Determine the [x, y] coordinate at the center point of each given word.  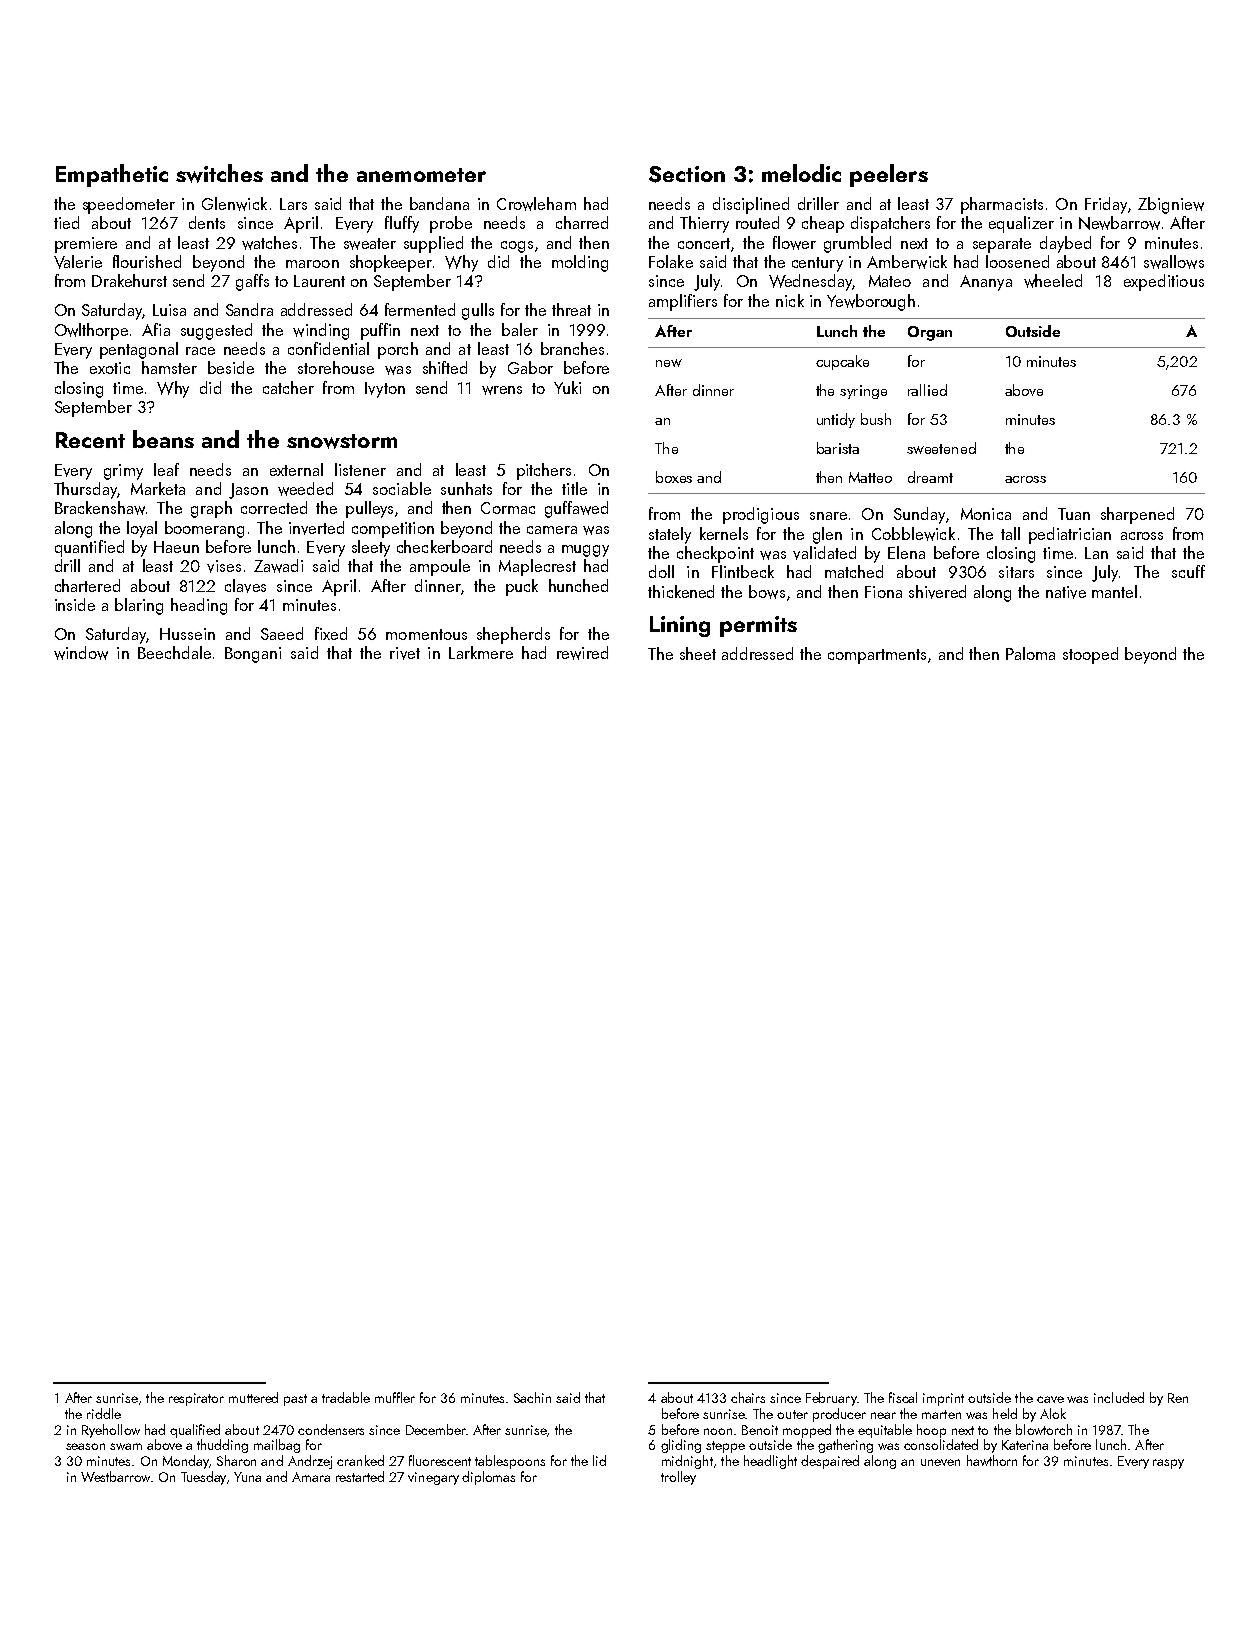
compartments [877, 656]
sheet [698, 653]
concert [704, 243]
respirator [196, 1399]
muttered [253, 1397]
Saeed [282, 633]
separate [1002, 245]
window [81, 653]
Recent [90, 440]
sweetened [941, 448]
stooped [1090, 655]
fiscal [903, 1397]
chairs [748, 1397]
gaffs [252, 282]
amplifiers [683, 302]
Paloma [1030, 653]
